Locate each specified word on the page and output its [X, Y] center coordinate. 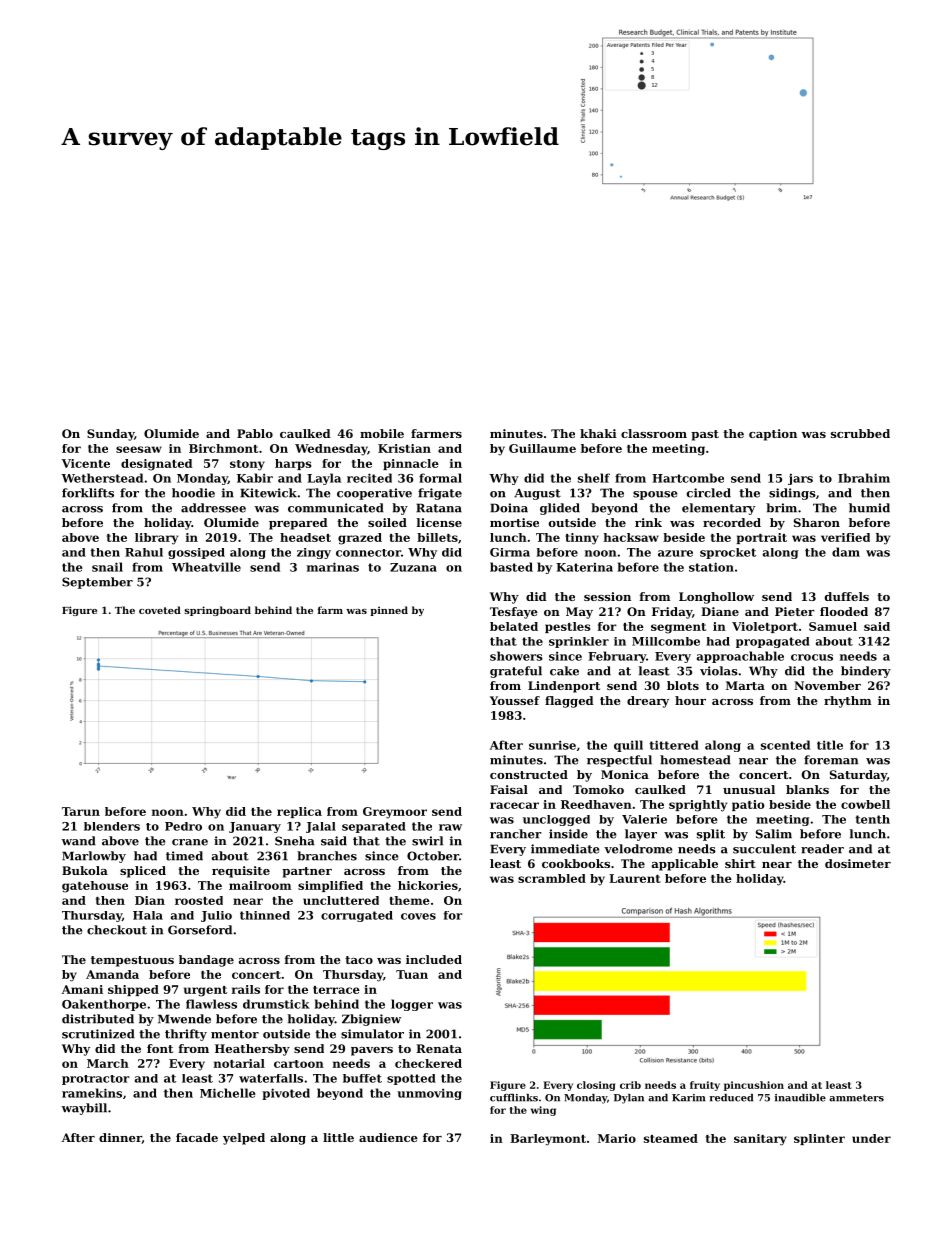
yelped [244, 1139]
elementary [718, 509]
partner [307, 872]
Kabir [255, 478]
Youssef [515, 700]
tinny [582, 539]
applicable [685, 865]
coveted [160, 610]
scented [785, 745]
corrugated [357, 916]
